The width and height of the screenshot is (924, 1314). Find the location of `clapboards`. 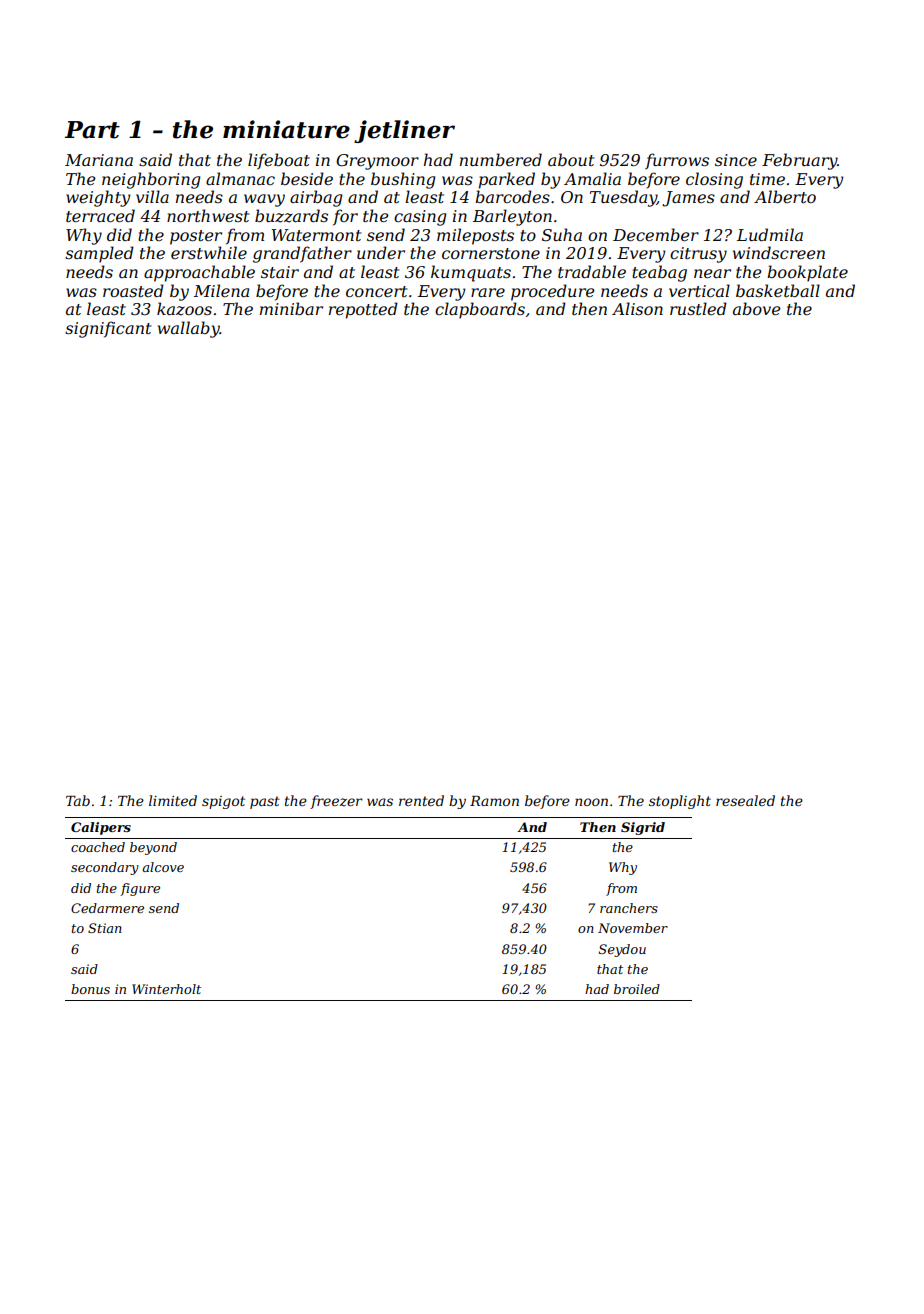

clapboards is located at coordinates (480, 310).
